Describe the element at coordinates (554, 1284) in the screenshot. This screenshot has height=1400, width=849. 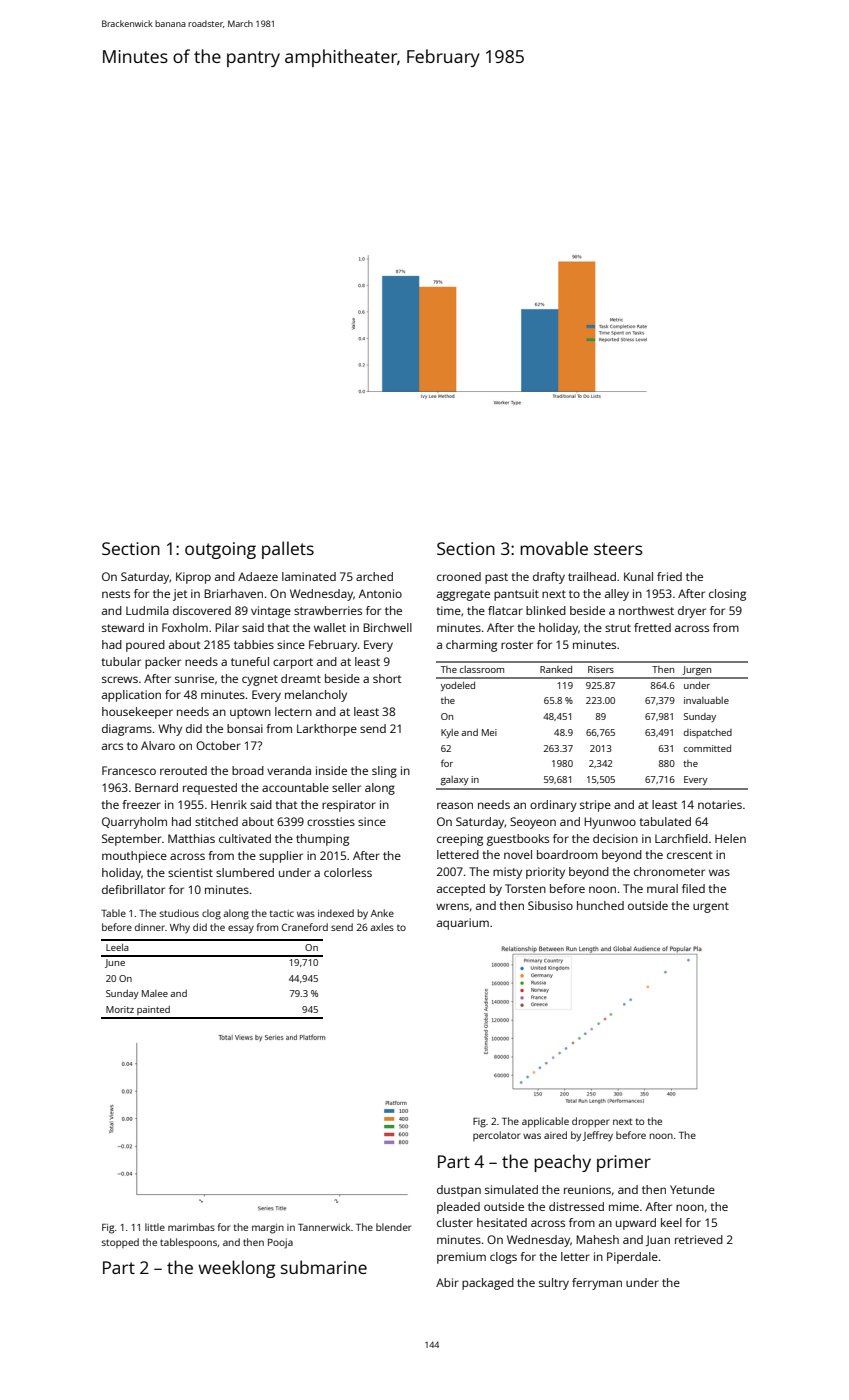
I see `sultry` at that location.
